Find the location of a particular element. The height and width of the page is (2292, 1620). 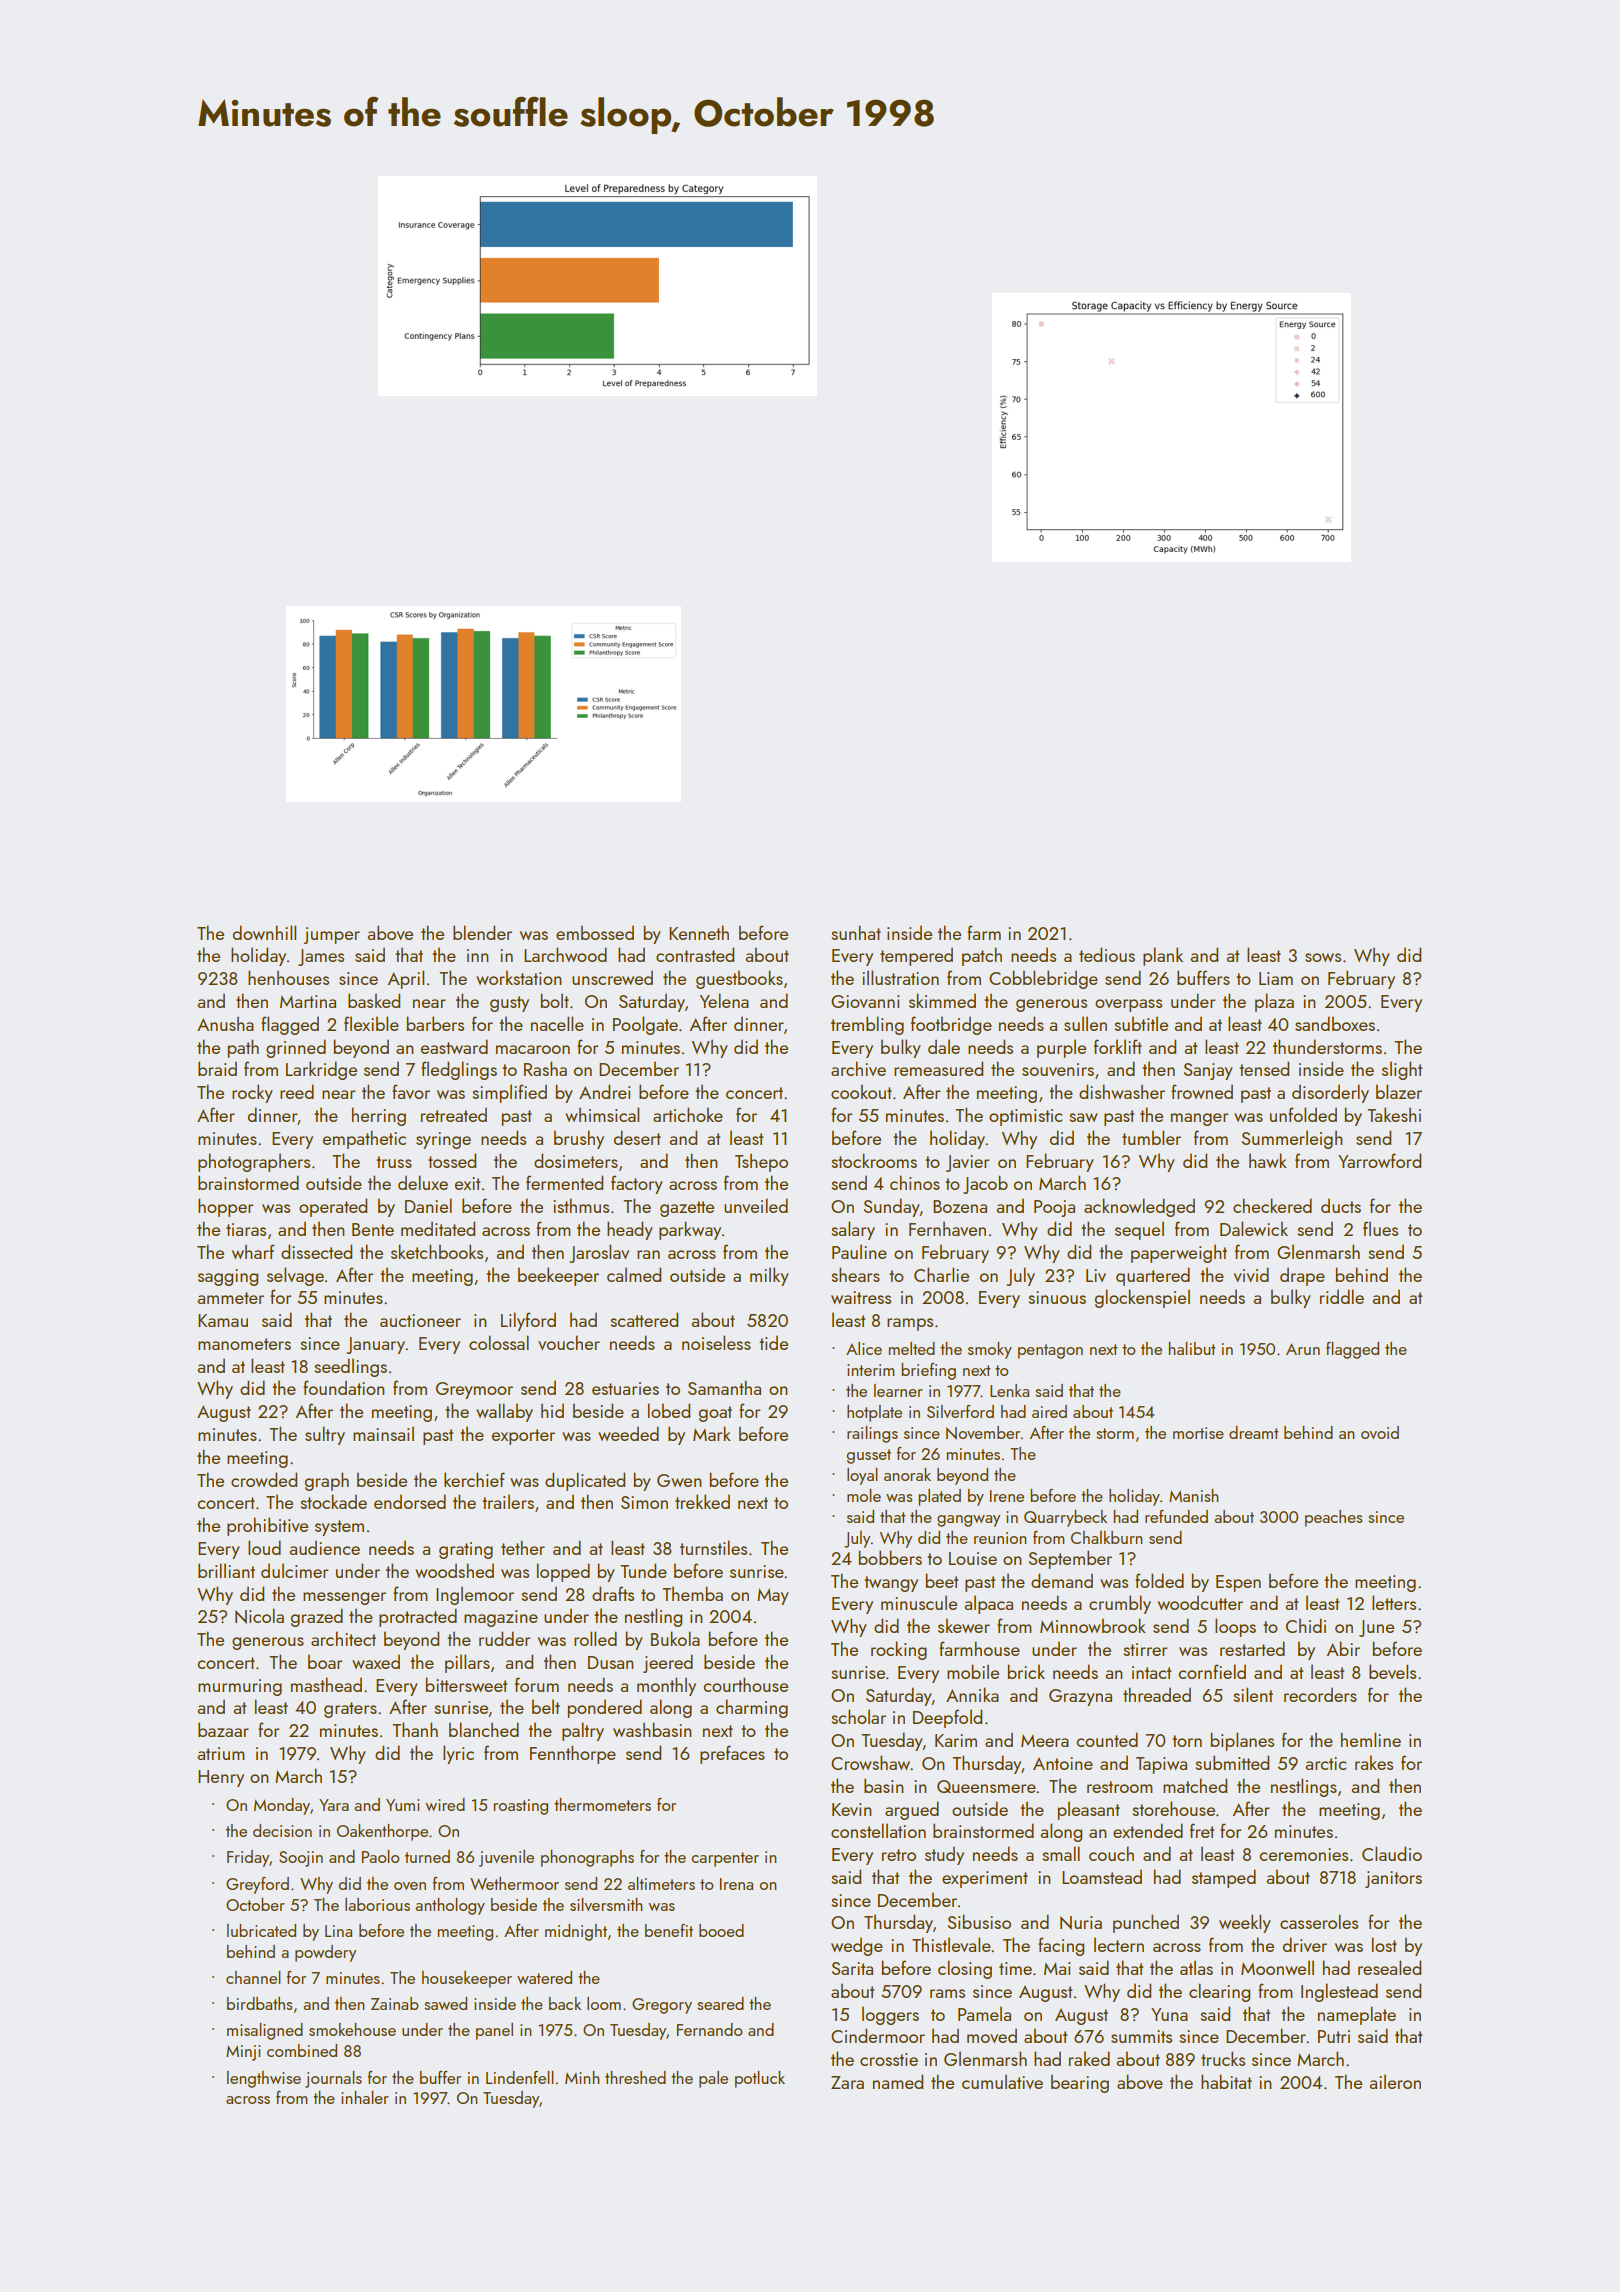

jumper is located at coordinates (332, 935).
